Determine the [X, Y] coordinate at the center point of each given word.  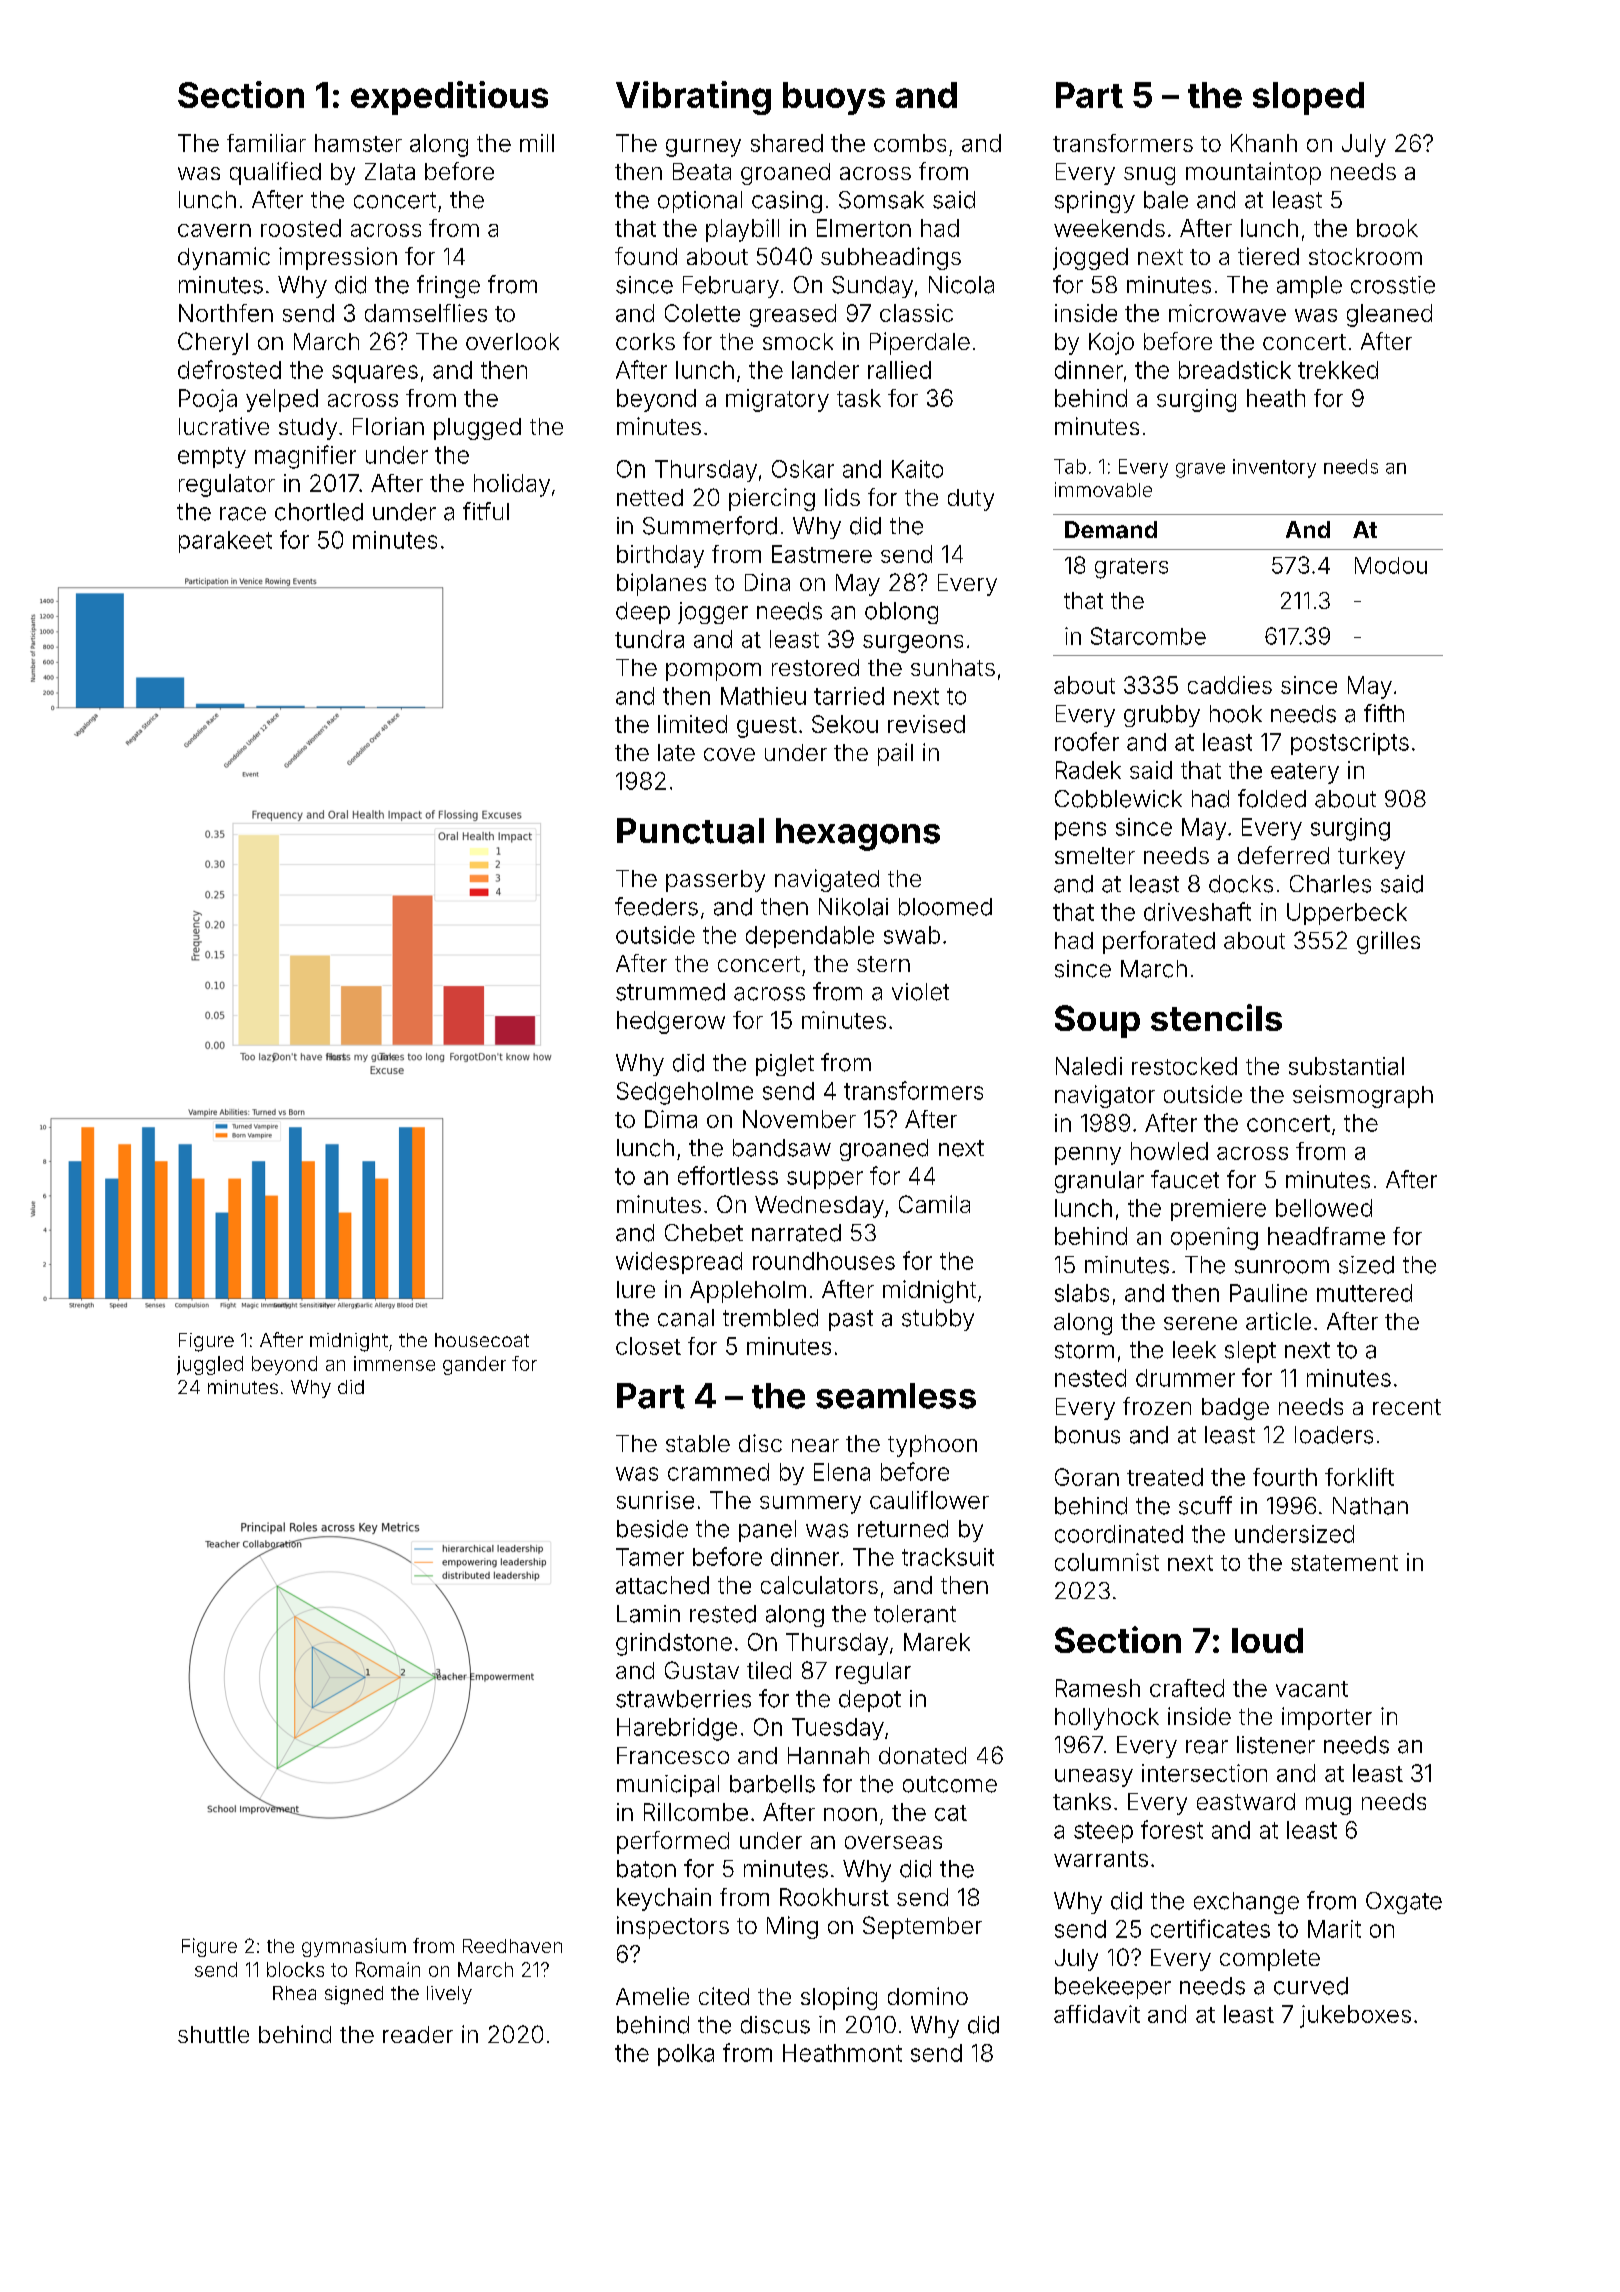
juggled [210, 1365]
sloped [1308, 98]
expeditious [449, 98]
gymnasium [354, 1947]
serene [1200, 1323]
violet [920, 992]
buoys [834, 98]
